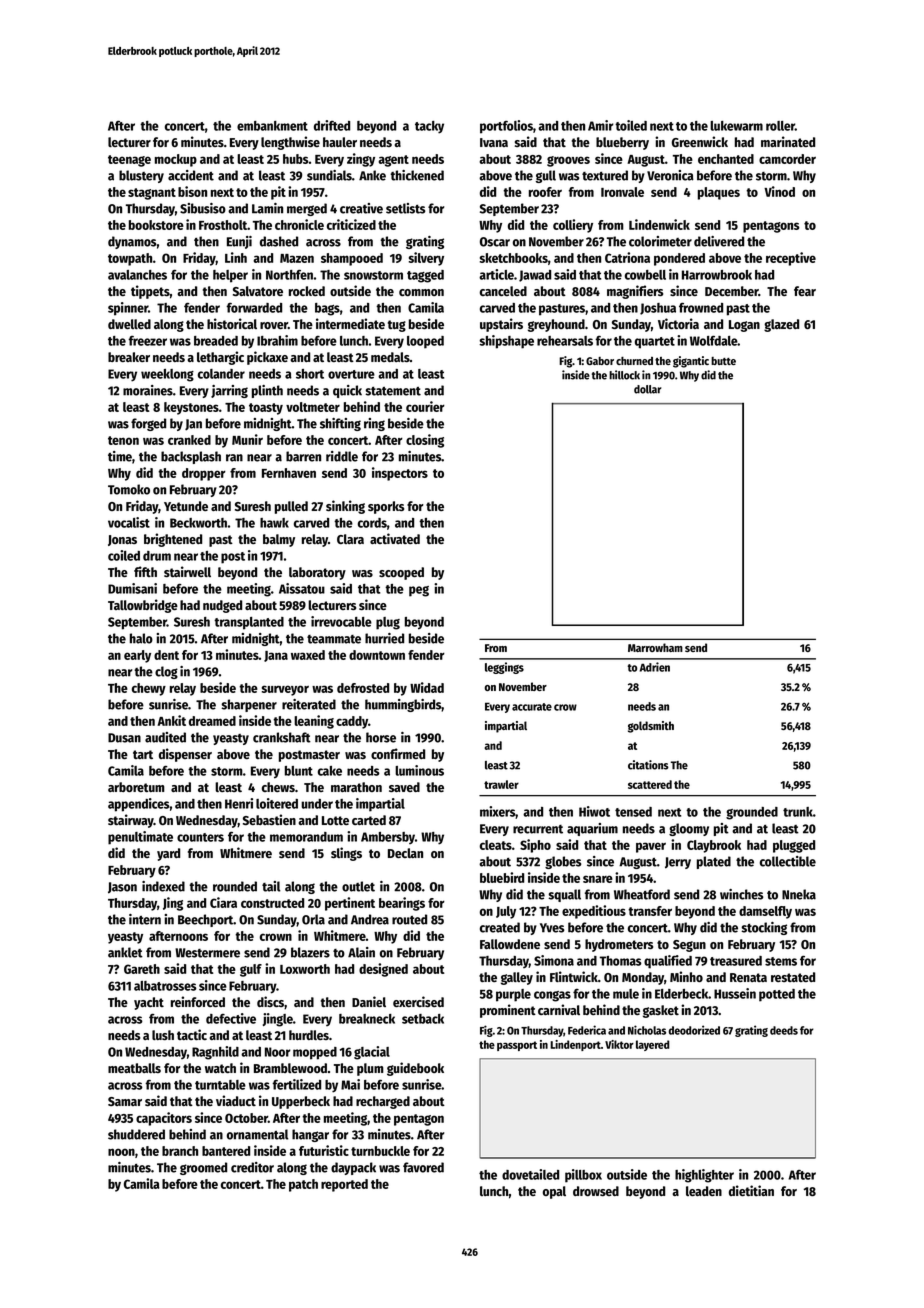  Describe the element at coordinates (751, 1190) in the screenshot. I see `dietitian` at that location.
